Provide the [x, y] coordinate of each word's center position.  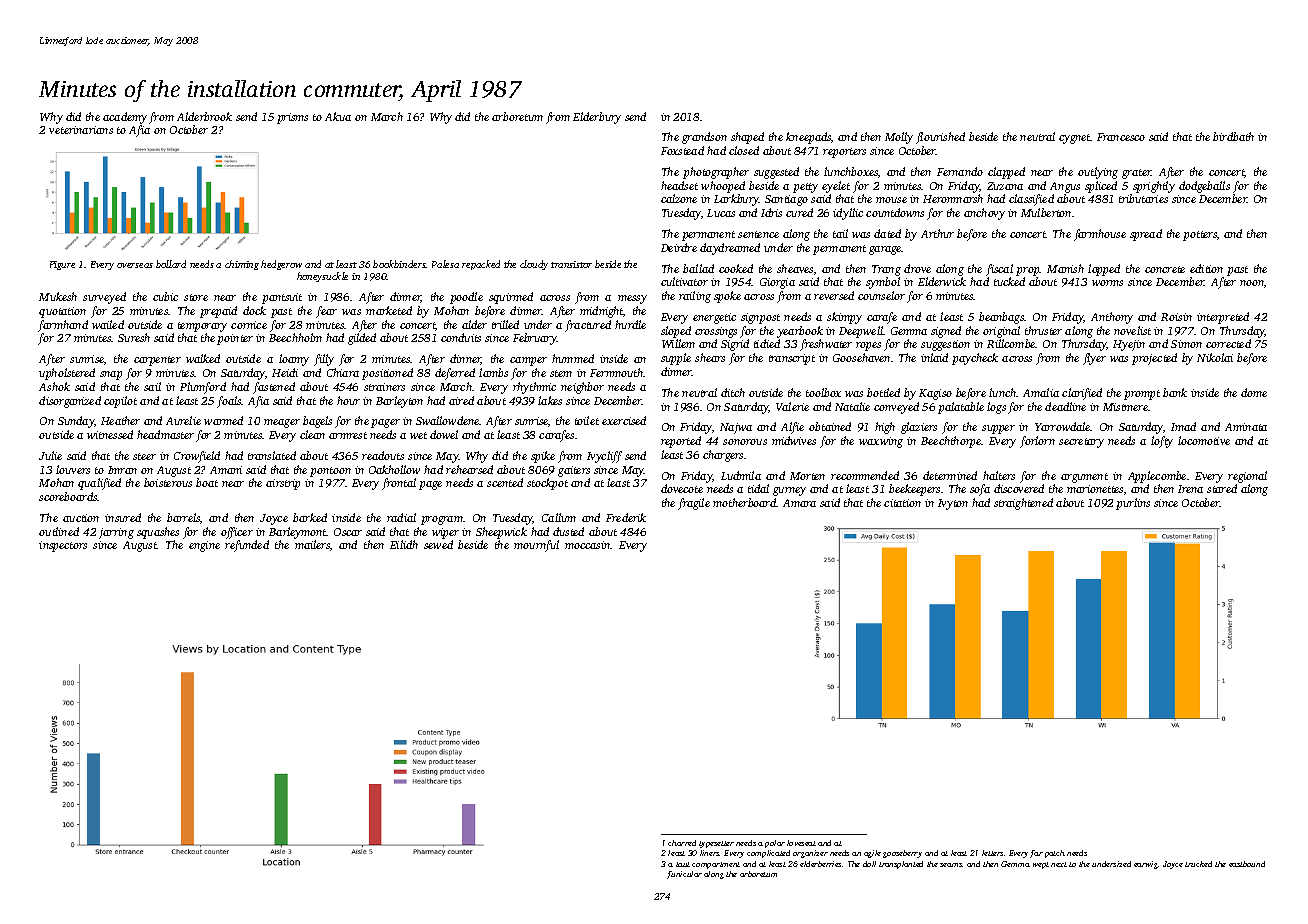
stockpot [547, 484]
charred [682, 843]
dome [1254, 392]
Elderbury [597, 118]
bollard [171, 264]
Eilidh [404, 544]
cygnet [1075, 139]
